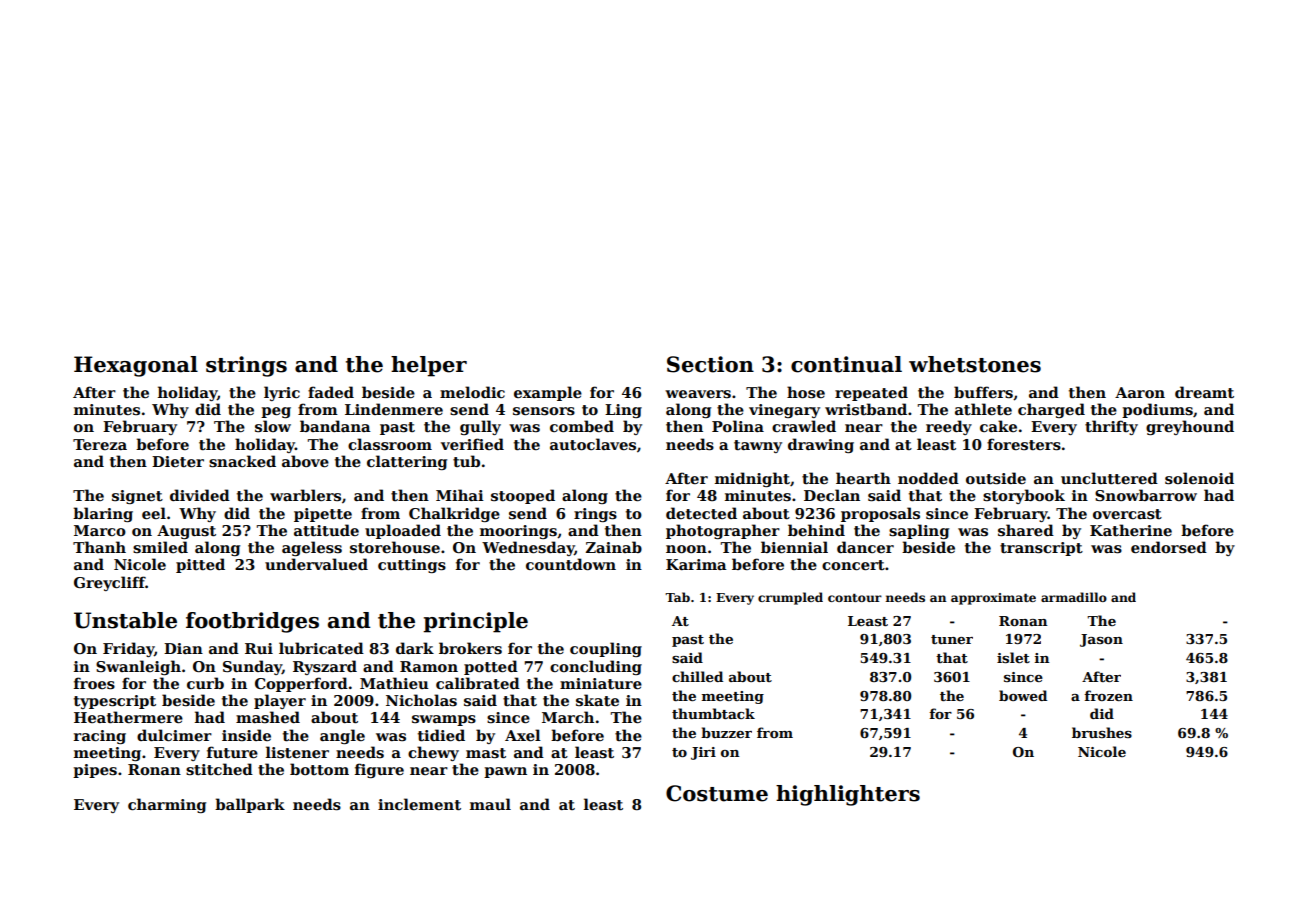  What do you see at coordinates (710, 364) in the screenshot?
I see `Section` at bounding box center [710, 364].
